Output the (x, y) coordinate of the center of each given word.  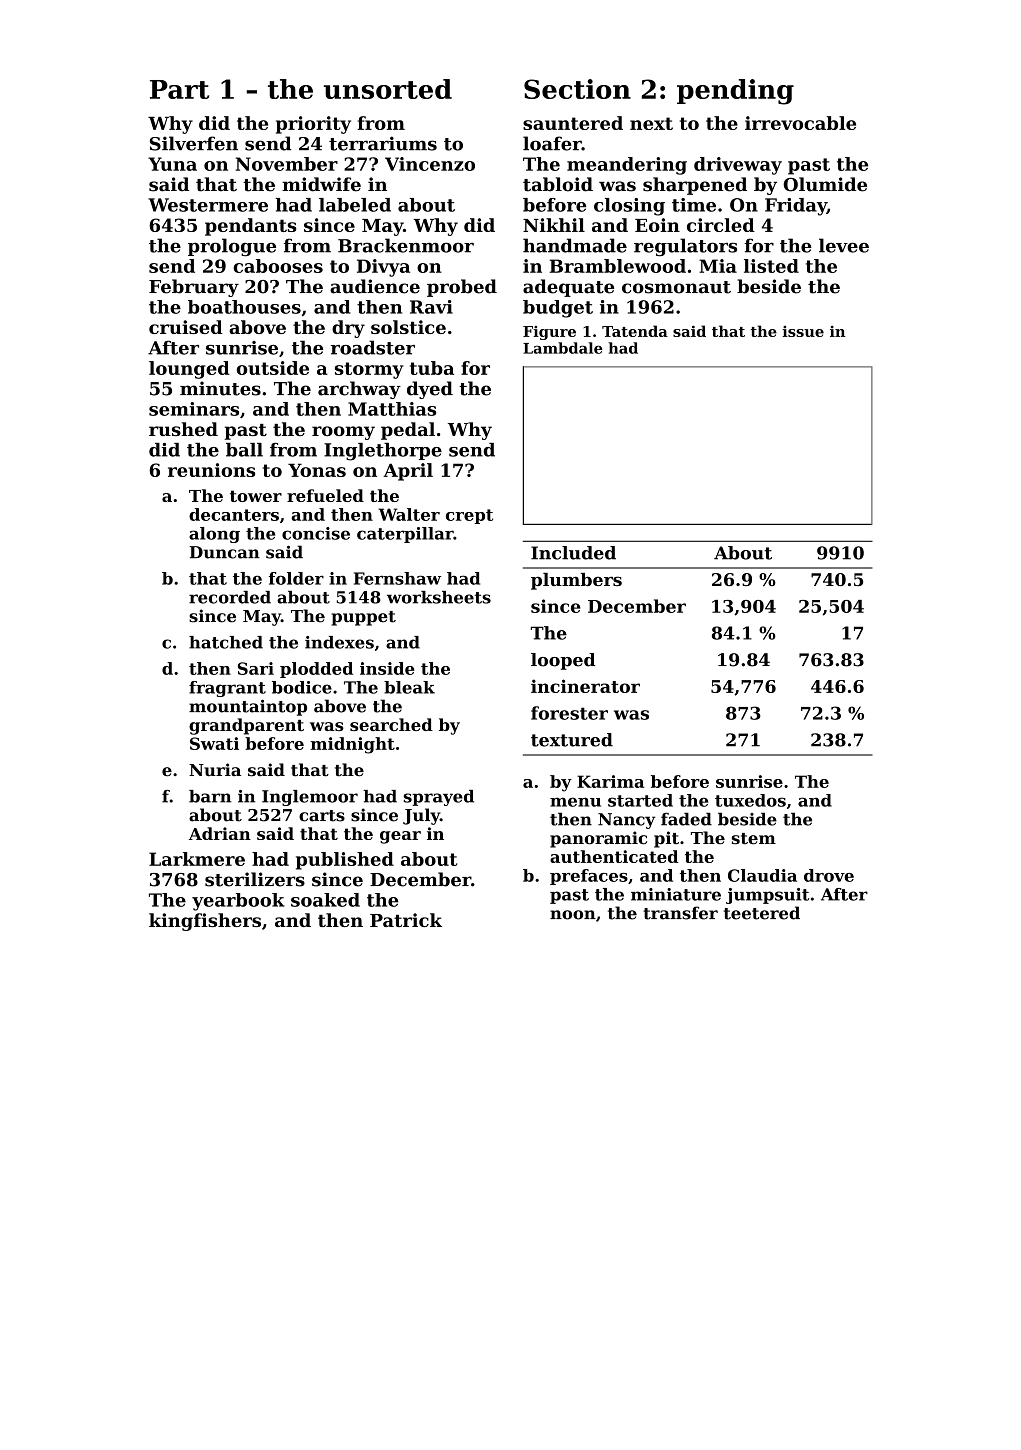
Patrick (406, 920)
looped (563, 661)
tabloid (558, 184)
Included (573, 553)
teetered (762, 913)
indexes (339, 642)
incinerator (585, 686)
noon (573, 915)
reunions (211, 470)
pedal (408, 431)
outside (273, 368)
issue (803, 331)
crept (469, 516)
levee (844, 245)
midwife (321, 184)
